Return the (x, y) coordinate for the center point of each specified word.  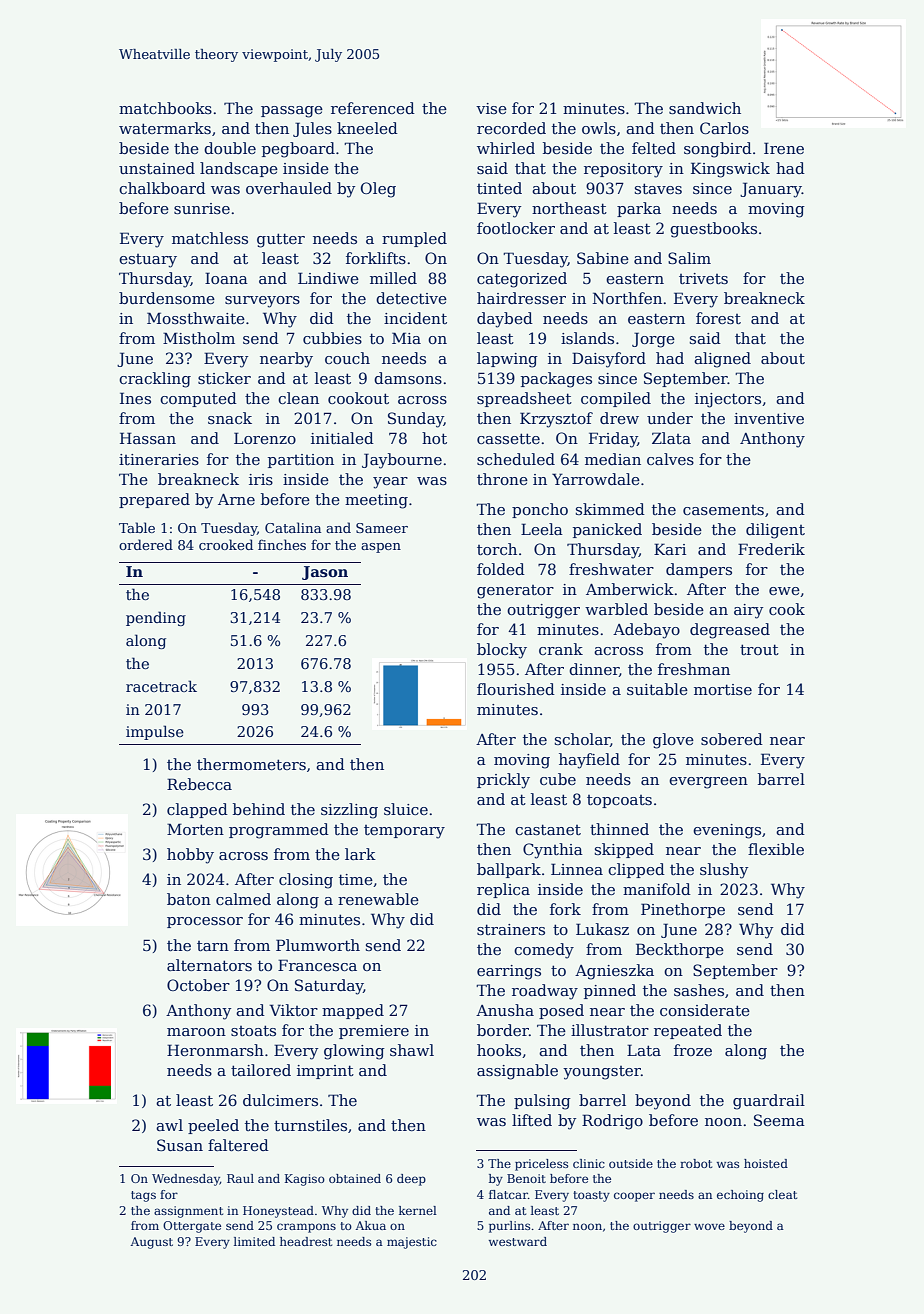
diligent (775, 531)
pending (156, 618)
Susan (180, 1145)
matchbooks (165, 108)
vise (491, 108)
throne (502, 479)
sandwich (705, 108)
